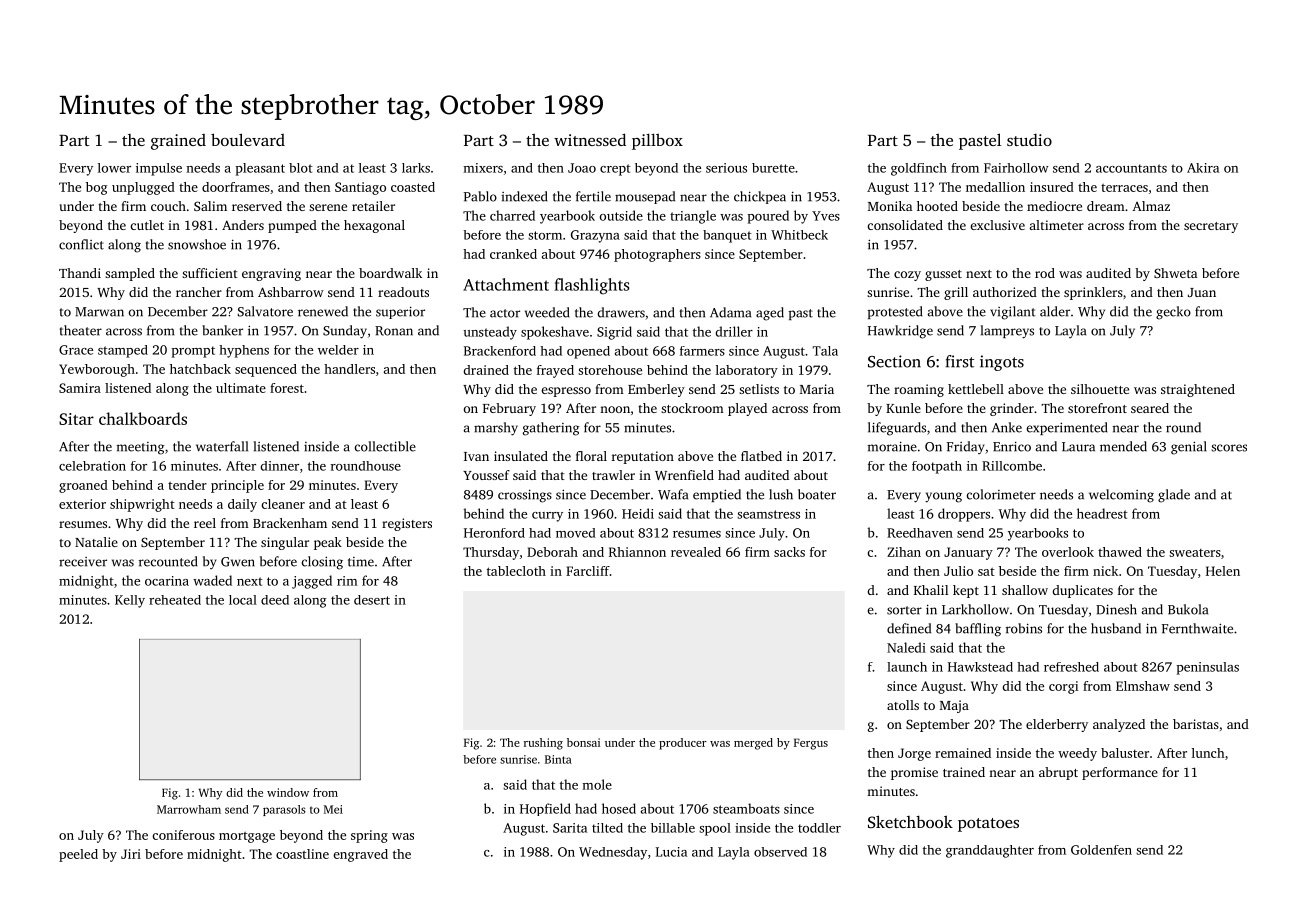  Describe the element at coordinates (966, 591) in the screenshot. I see `kept` at that location.
